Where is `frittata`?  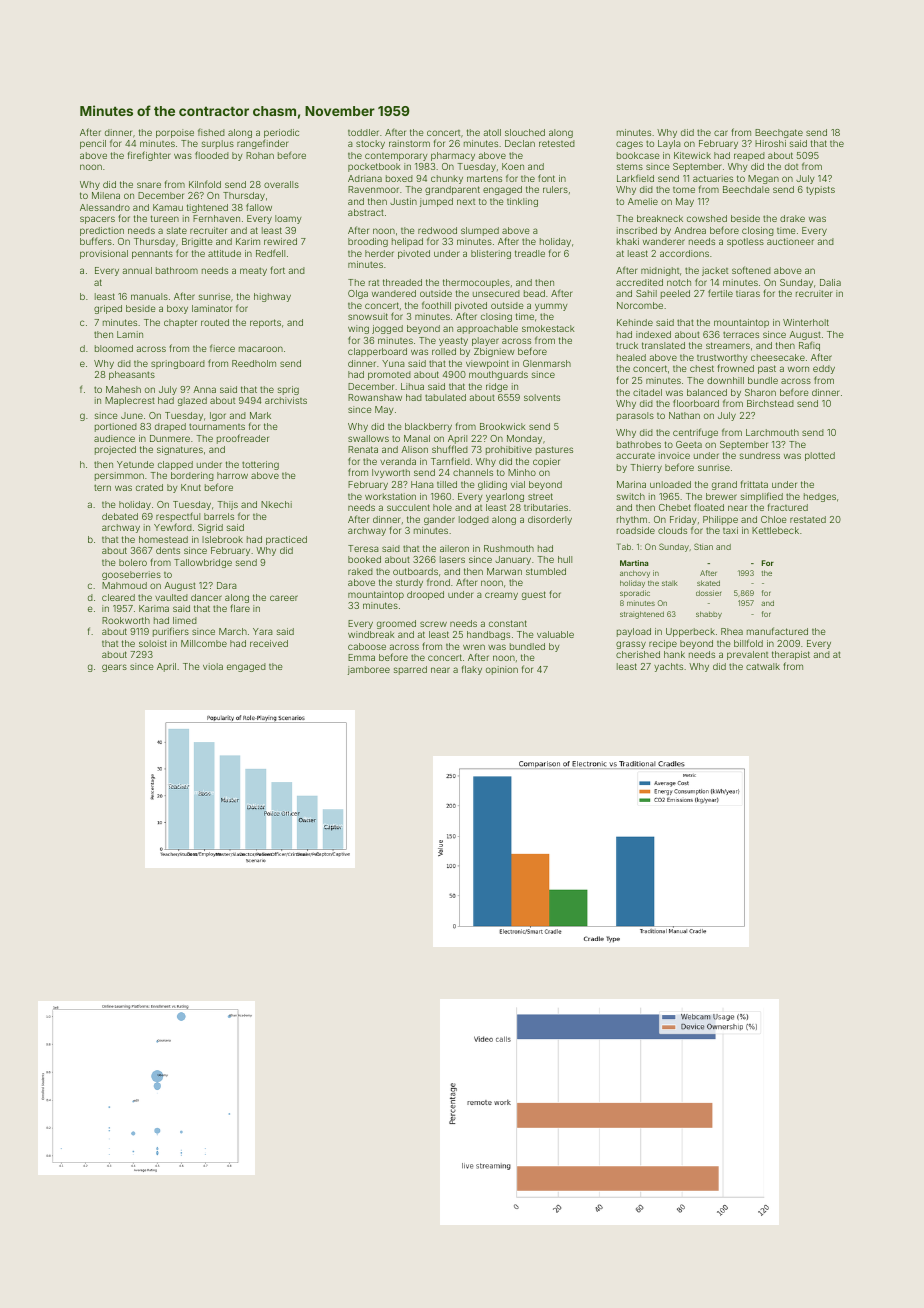 frittata is located at coordinates (754, 484).
